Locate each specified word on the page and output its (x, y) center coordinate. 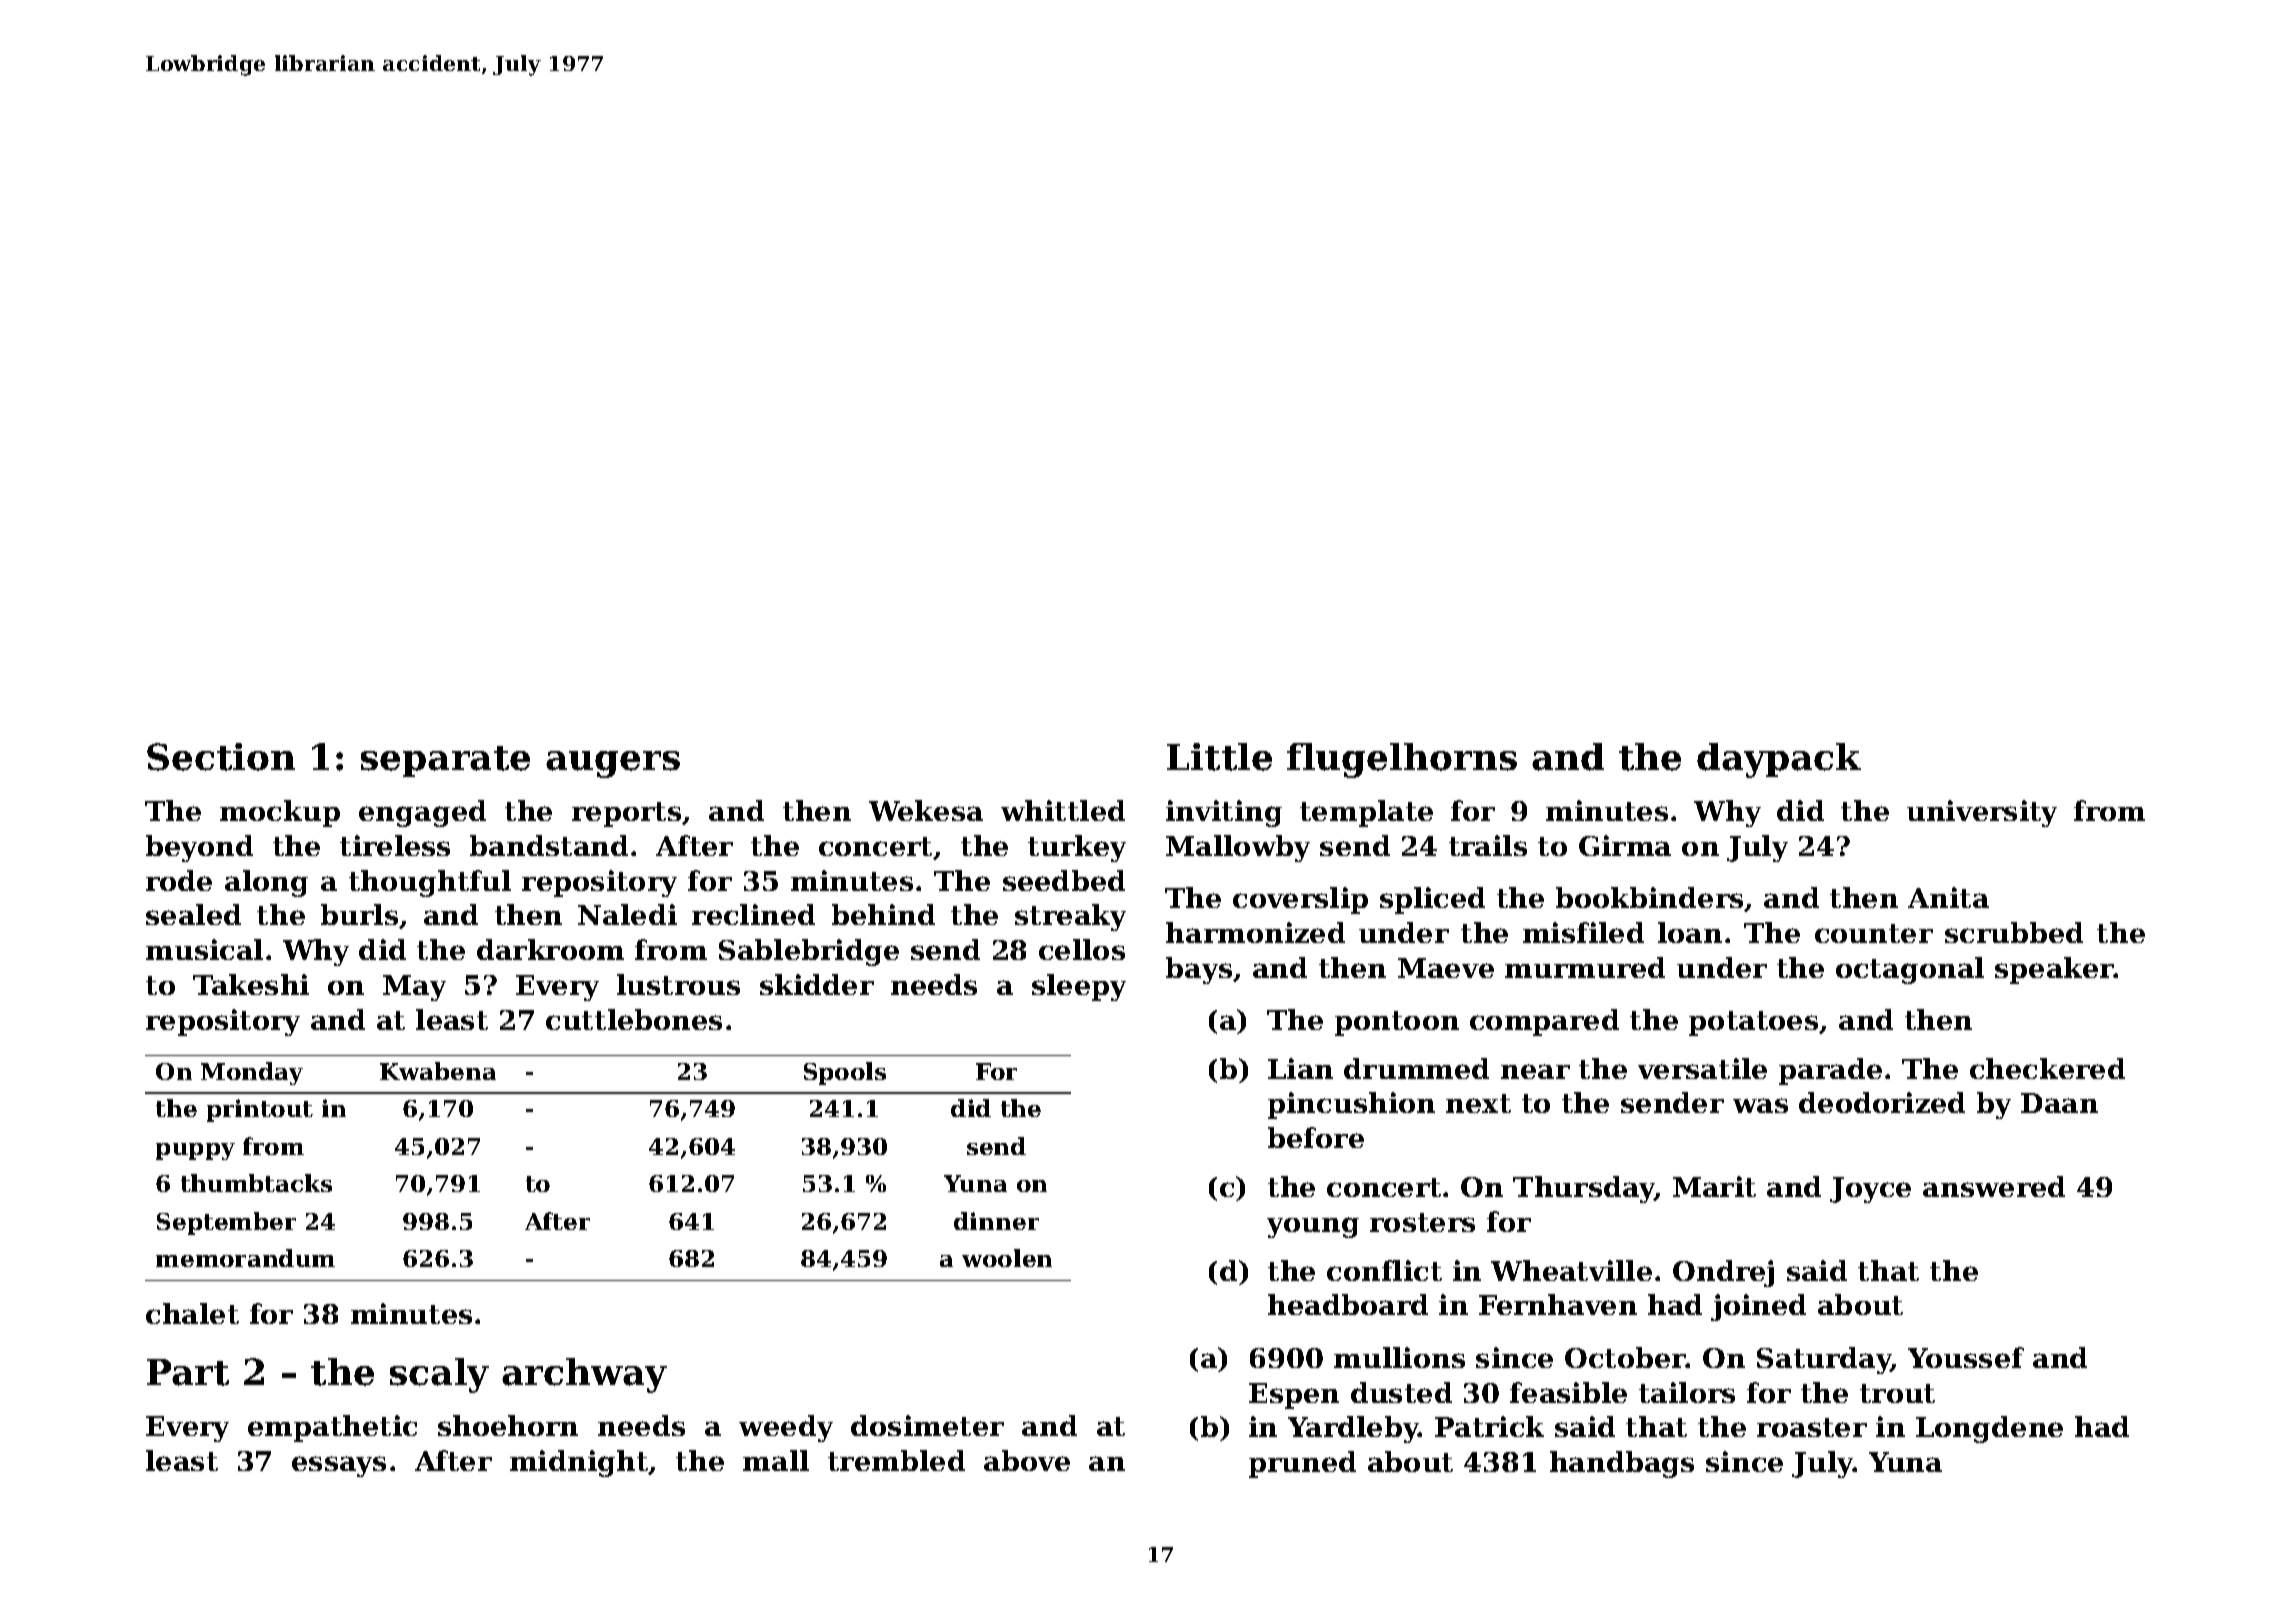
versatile (1702, 1068)
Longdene (1989, 1429)
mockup (280, 813)
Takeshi (251, 984)
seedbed (1064, 880)
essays (339, 1466)
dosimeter (927, 1425)
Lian (1300, 1068)
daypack (1779, 760)
